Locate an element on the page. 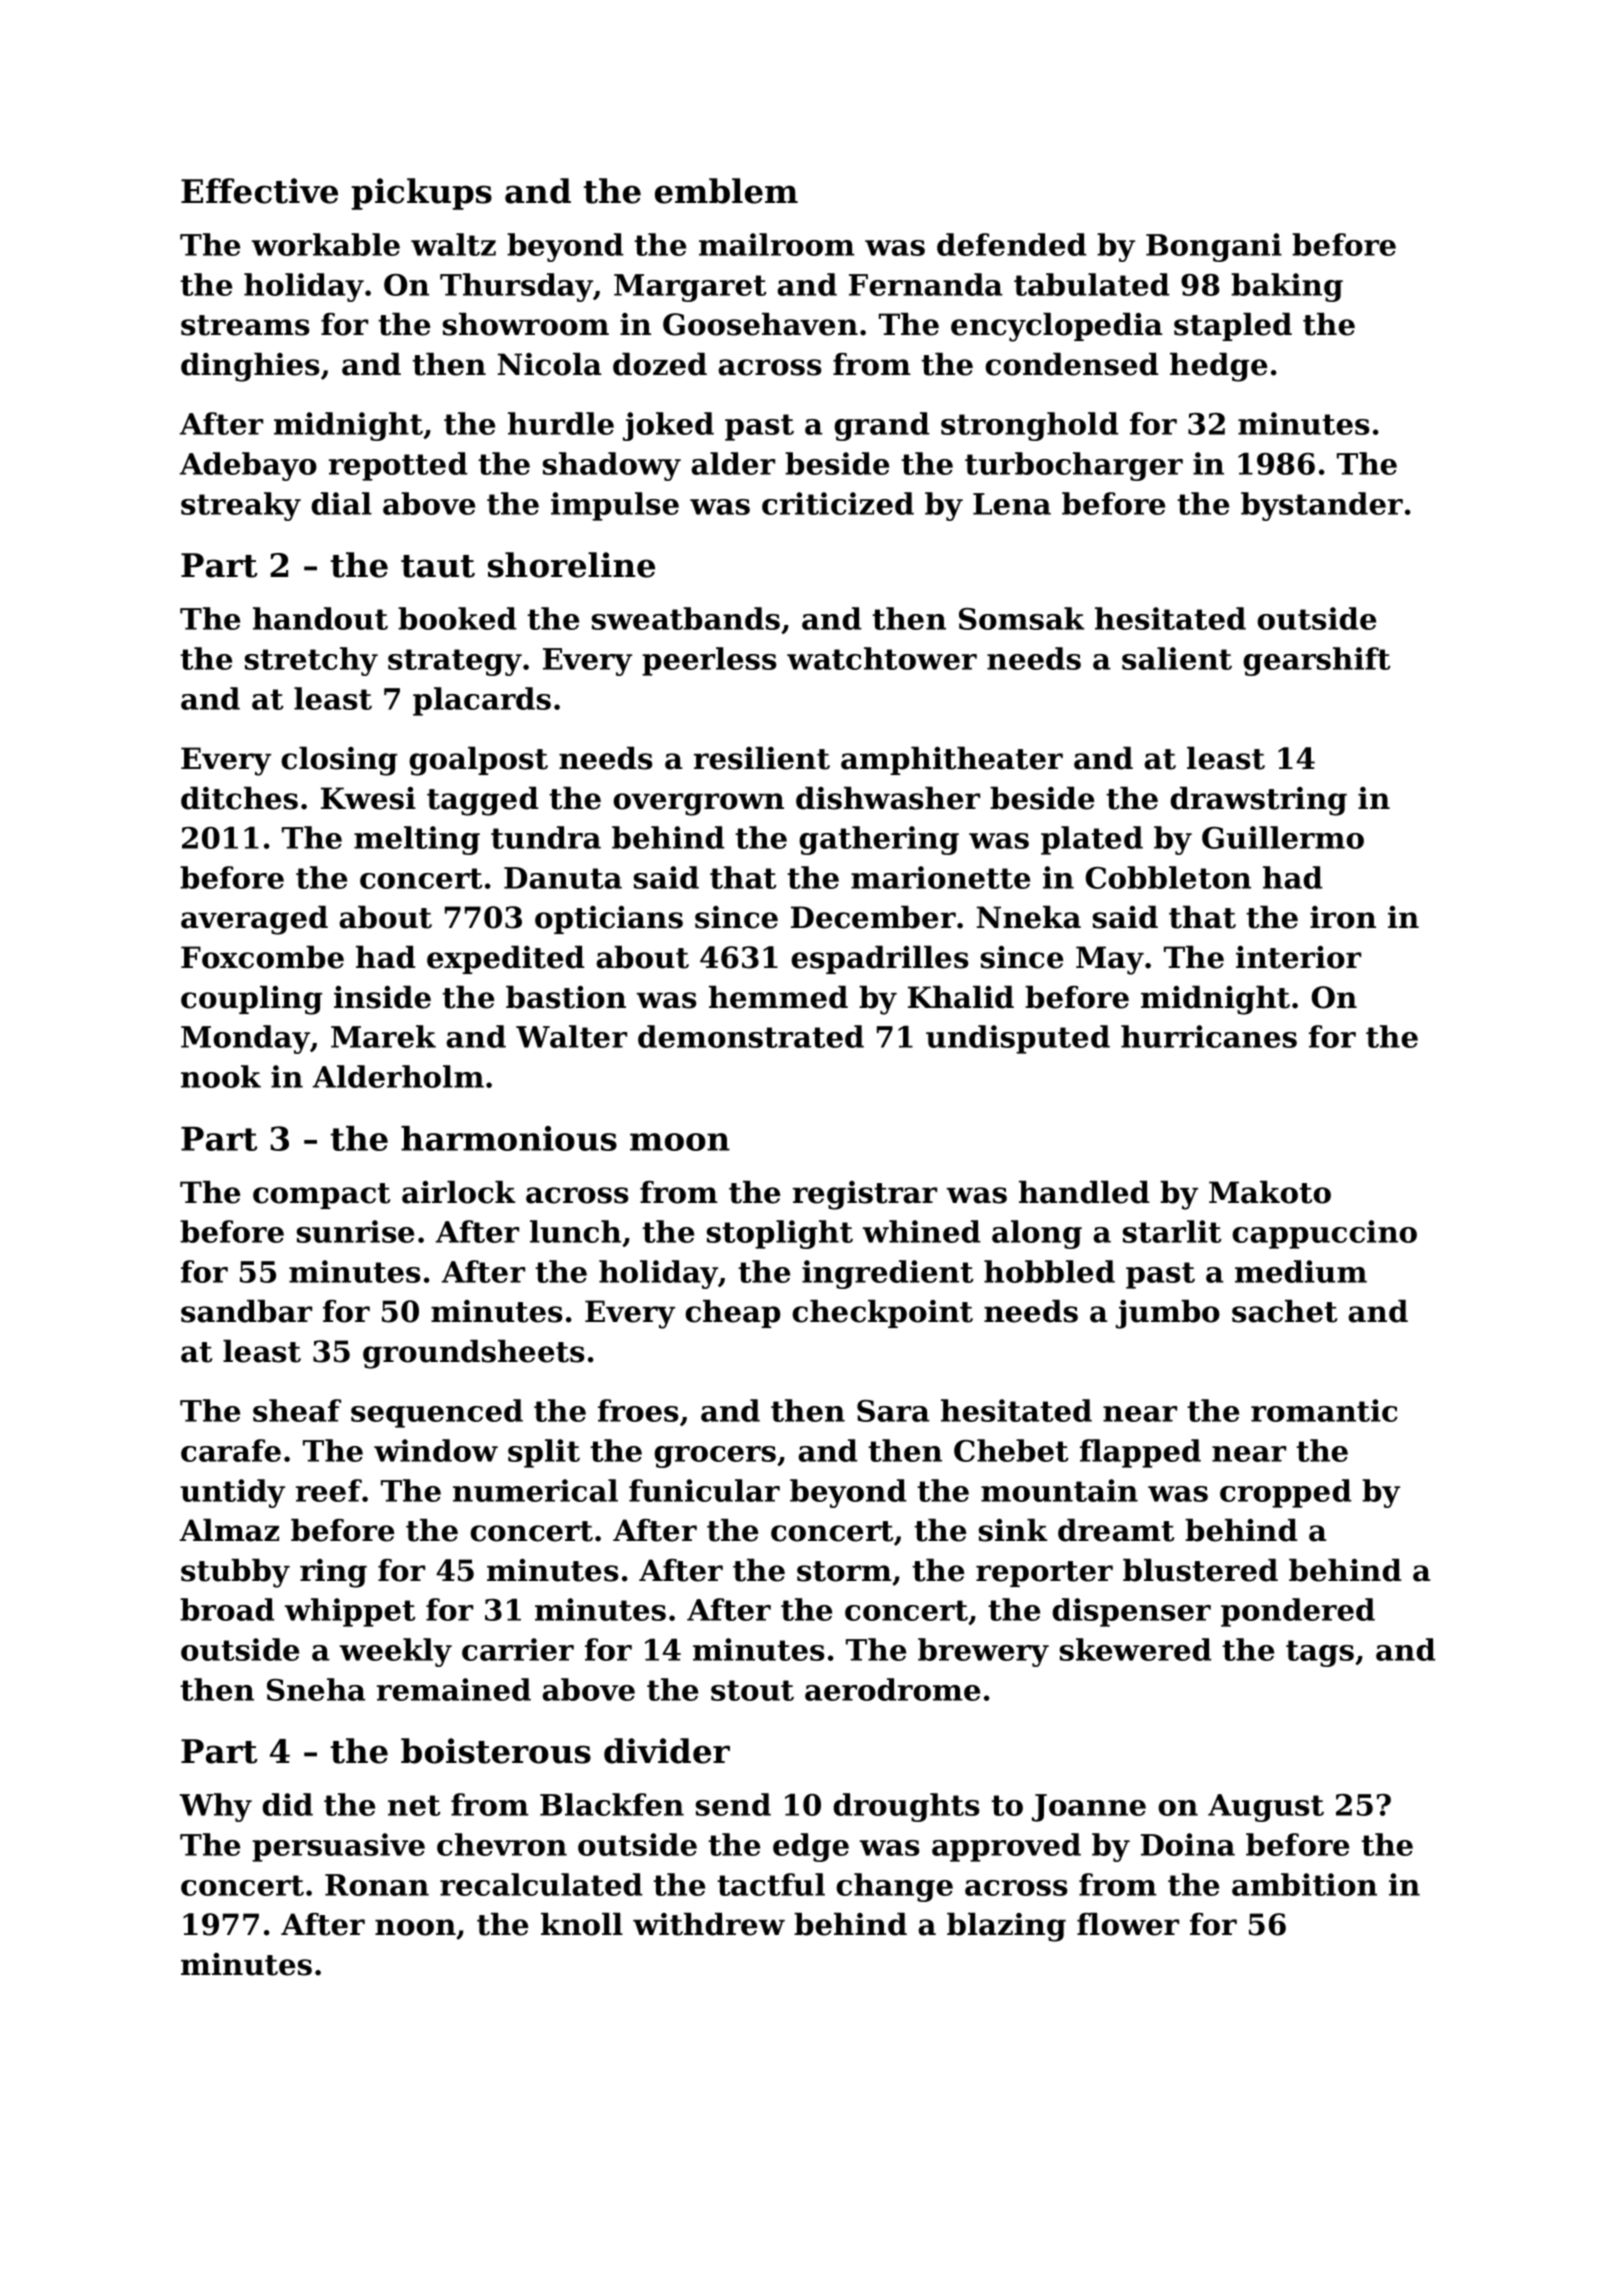 Image resolution: width=1620 pixels, height=2292 pixels. demonstrated is located at coordinates (751, 1036).
